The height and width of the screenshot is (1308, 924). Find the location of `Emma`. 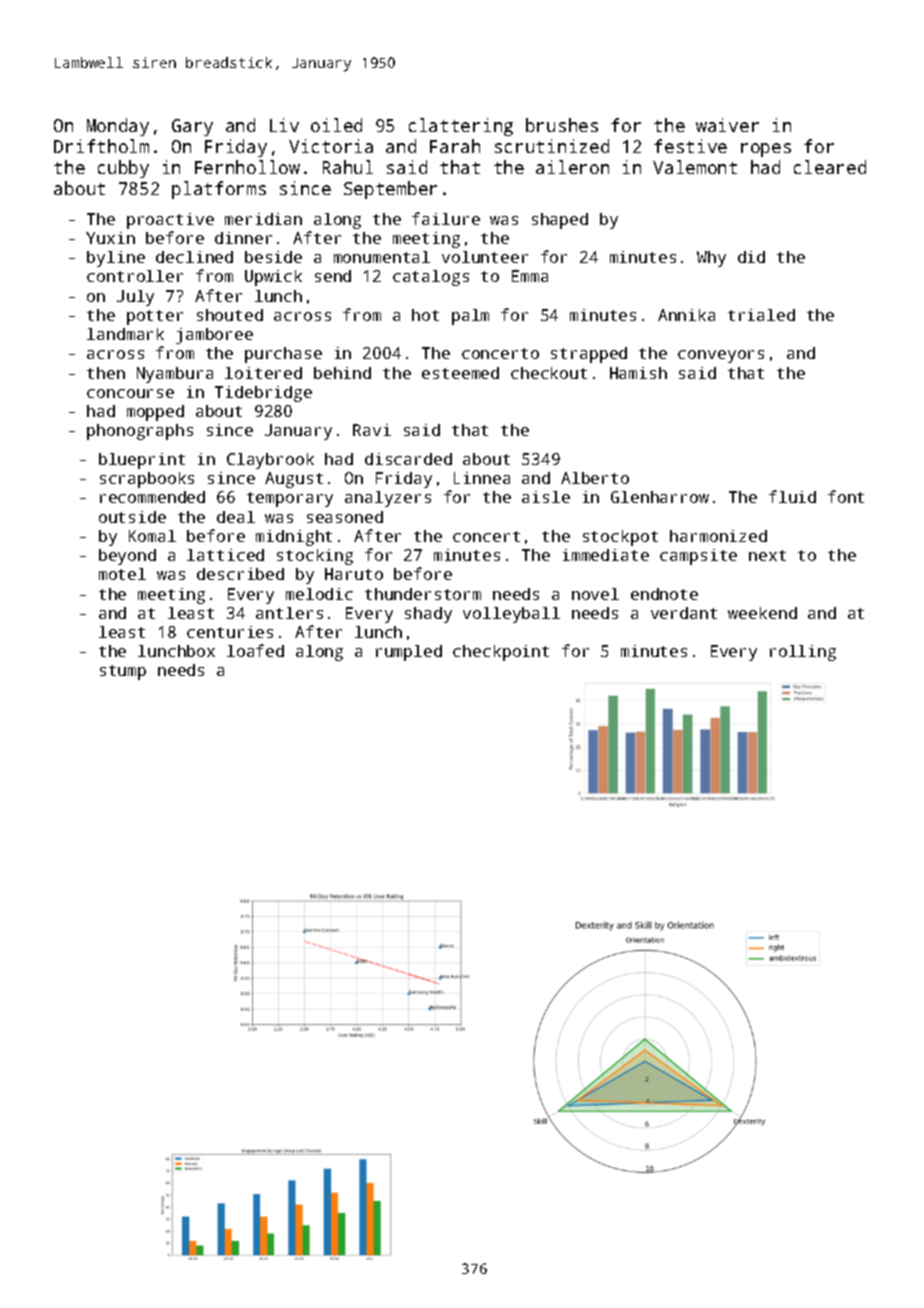

Emma is located at coordinates (530, 276).
